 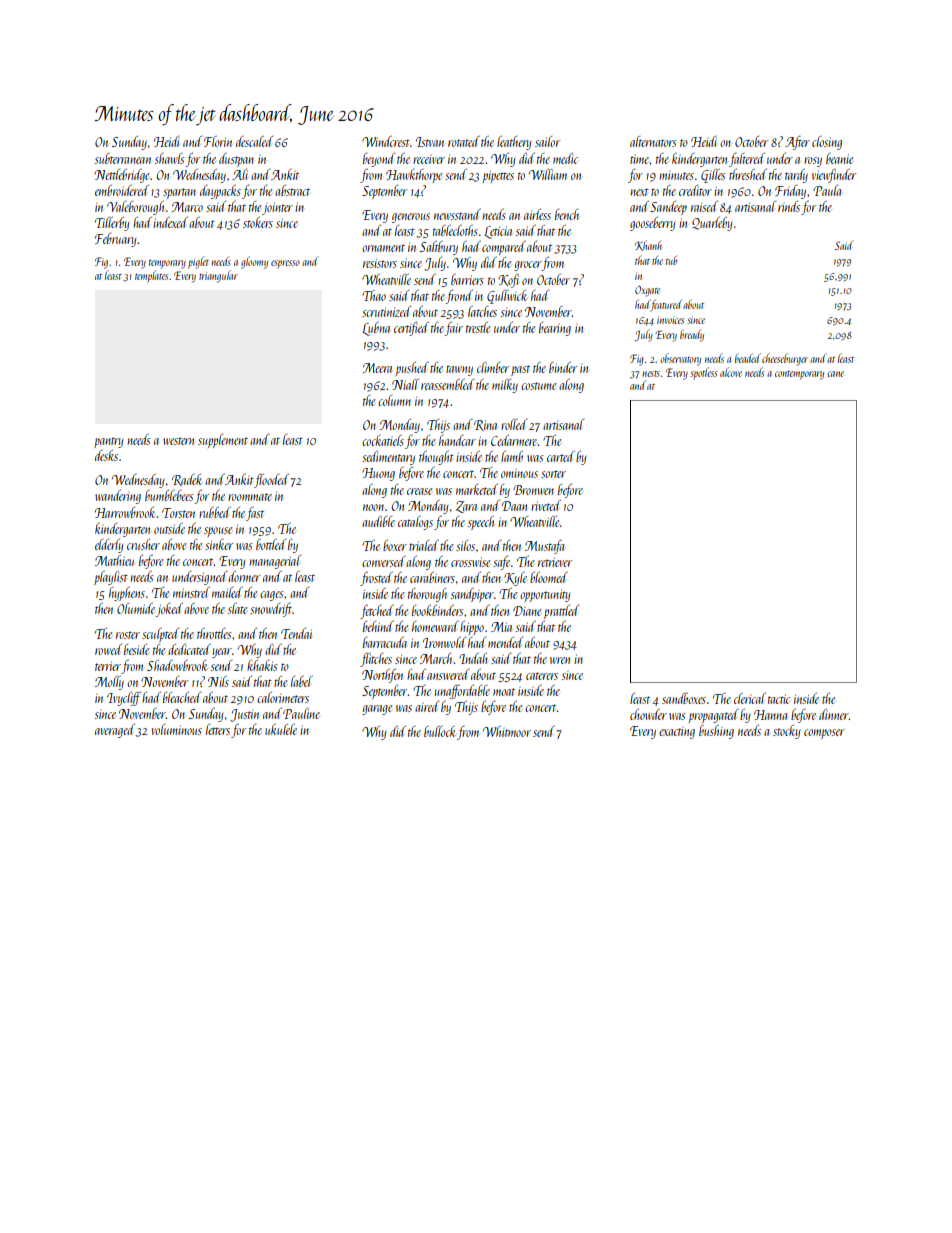 What do you see at coordinates (152, 276) in the document?
I see `templates` at bounding box center [152, 276].
